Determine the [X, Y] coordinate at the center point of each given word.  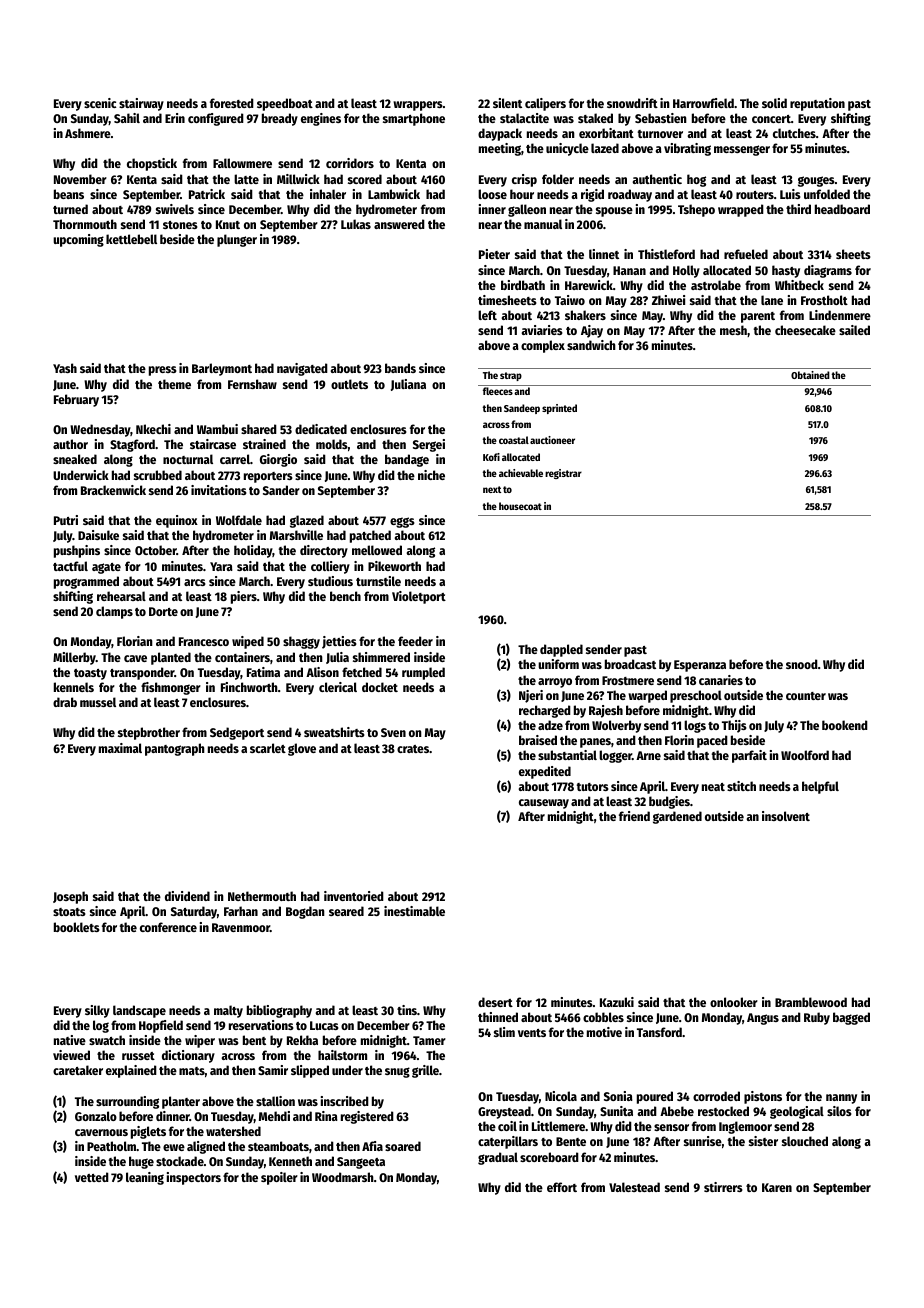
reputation [817, 104]
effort [562, 1187]
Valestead [634, 1187]
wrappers [418, 106]
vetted [92, 1177]
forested [232, 103]
